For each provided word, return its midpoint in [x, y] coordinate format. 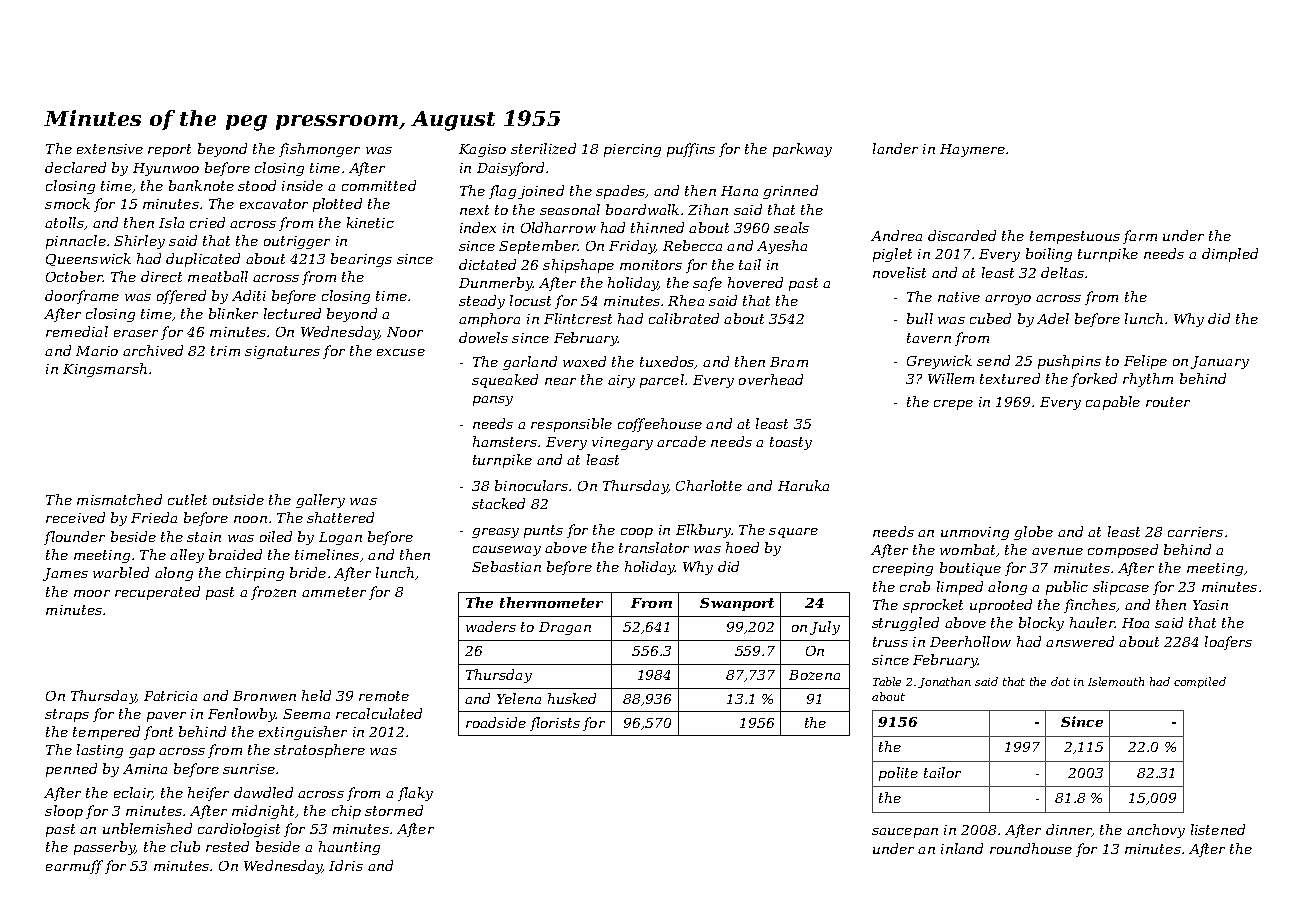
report [169, 150]
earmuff [74, 867]
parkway [802, 150]
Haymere [972, 150]
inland [962, 848]
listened [1218, 829]
